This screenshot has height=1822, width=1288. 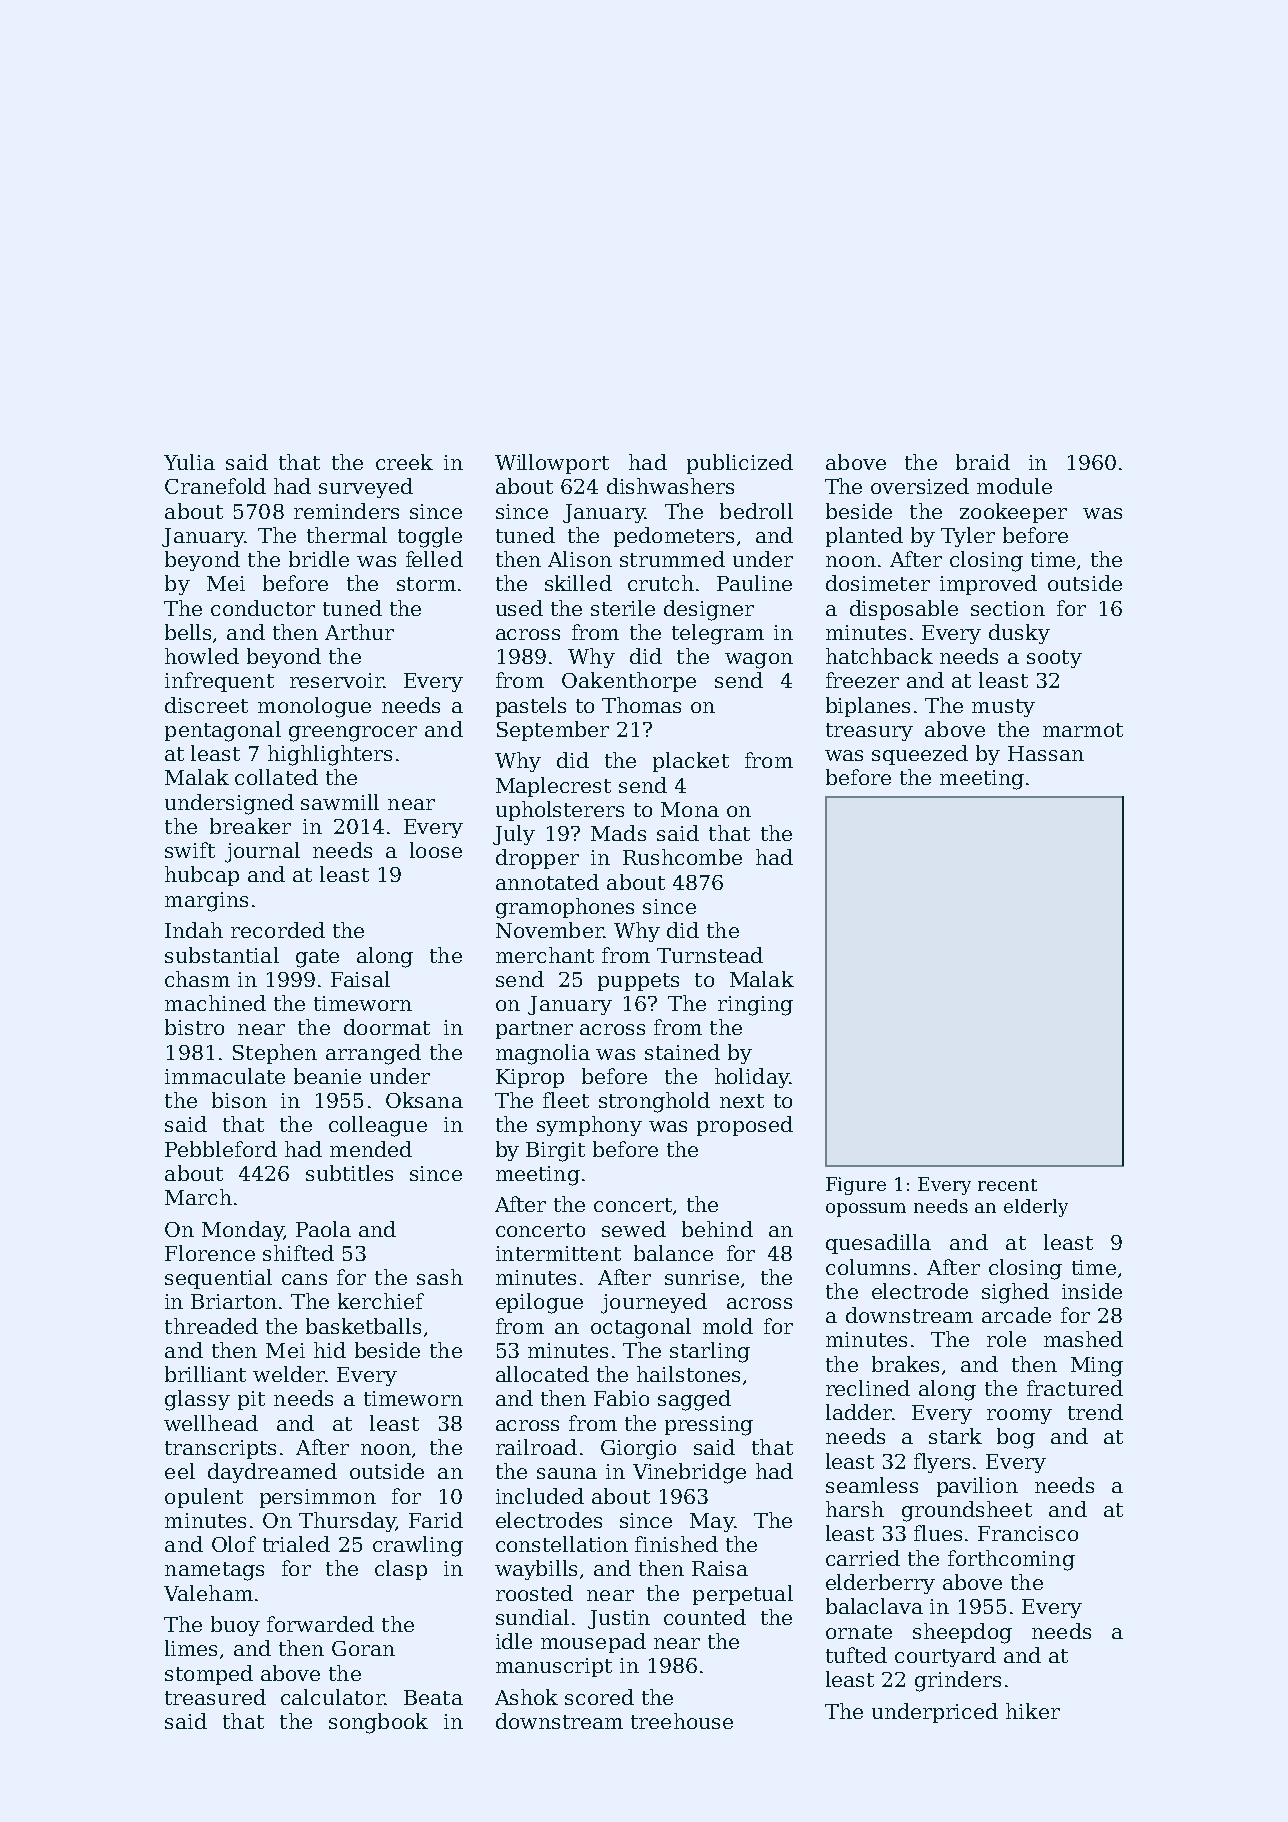 I want to click on elderly, so click(x=1036, y=1208).
